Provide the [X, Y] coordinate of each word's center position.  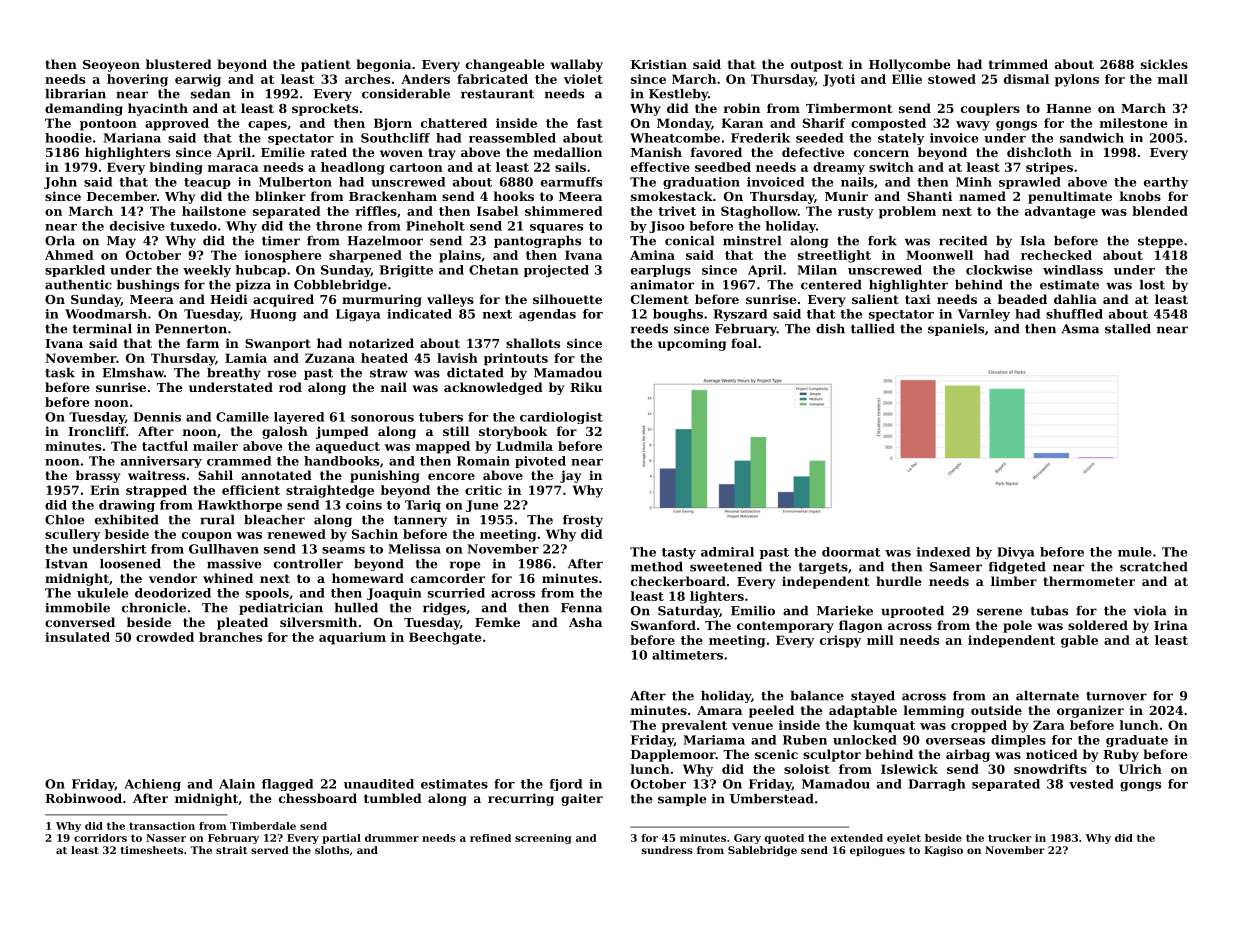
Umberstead [772, 799]
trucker [1010, 838]
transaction [162, 826]
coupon [207, 537]
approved [177, 124]
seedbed [723, 167]
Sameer [956, 567]
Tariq [423, 506]
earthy [1166, 183]
